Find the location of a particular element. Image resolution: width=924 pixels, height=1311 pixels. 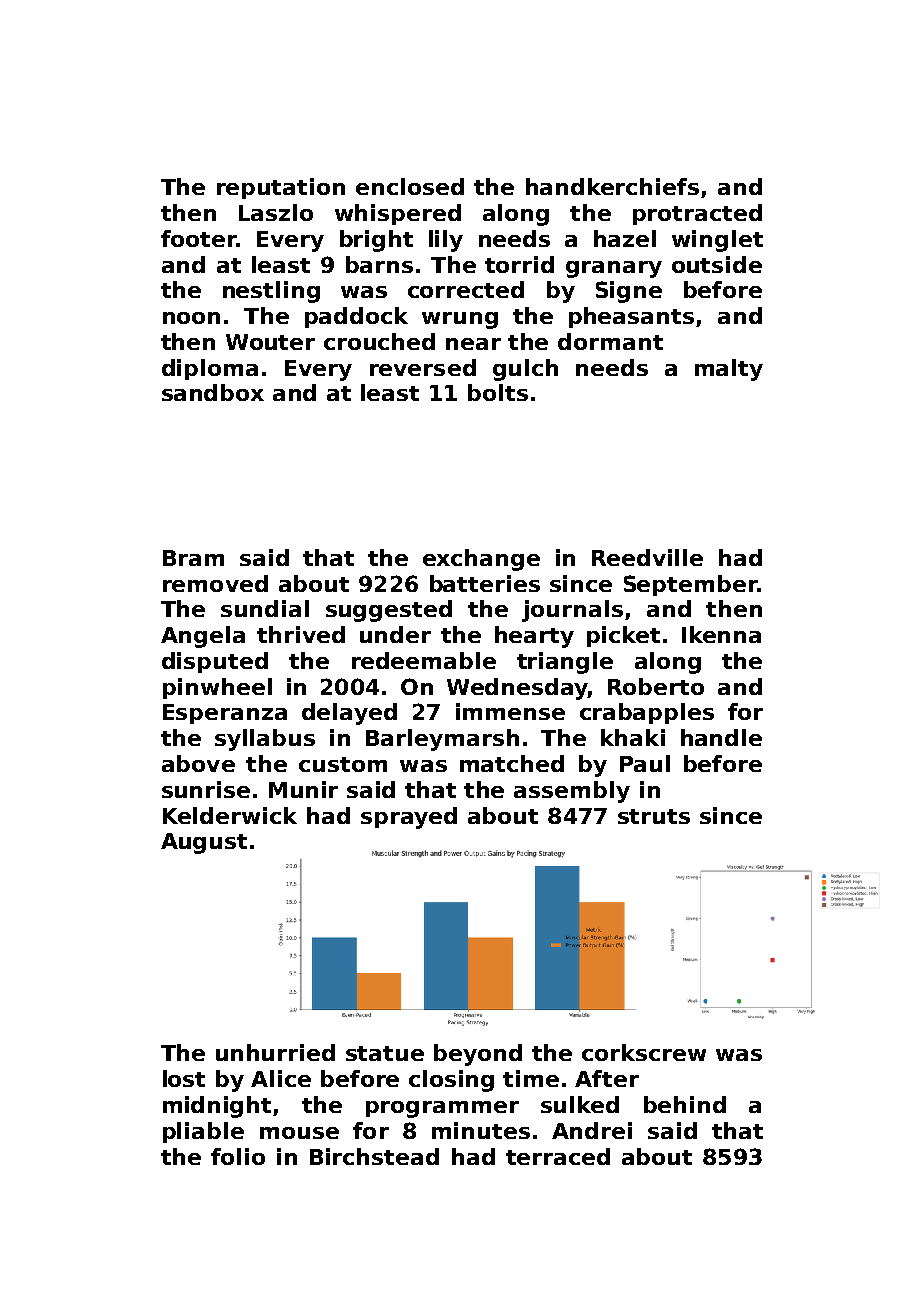

unhurried is located at coordinates (275, 1052).
